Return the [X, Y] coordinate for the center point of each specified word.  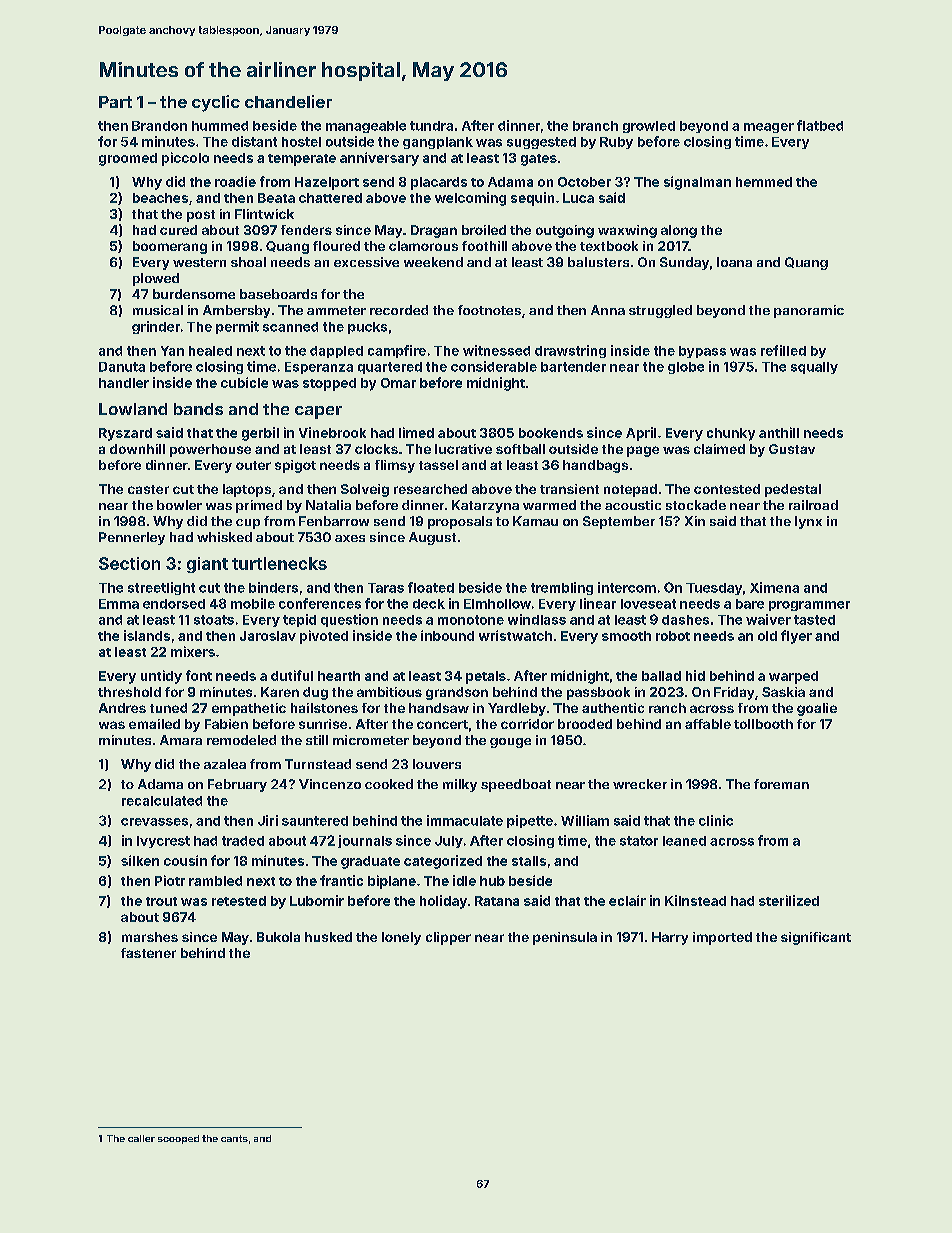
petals [486, 677]
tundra [431, 126]
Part [115, 102]
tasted [814, 620]
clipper [448, 938]
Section [129, 563]
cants [234, 1138]
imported [722, 938]
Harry [670, 938]
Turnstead [318, 764]
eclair [627, 900]
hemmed [764, 182]
